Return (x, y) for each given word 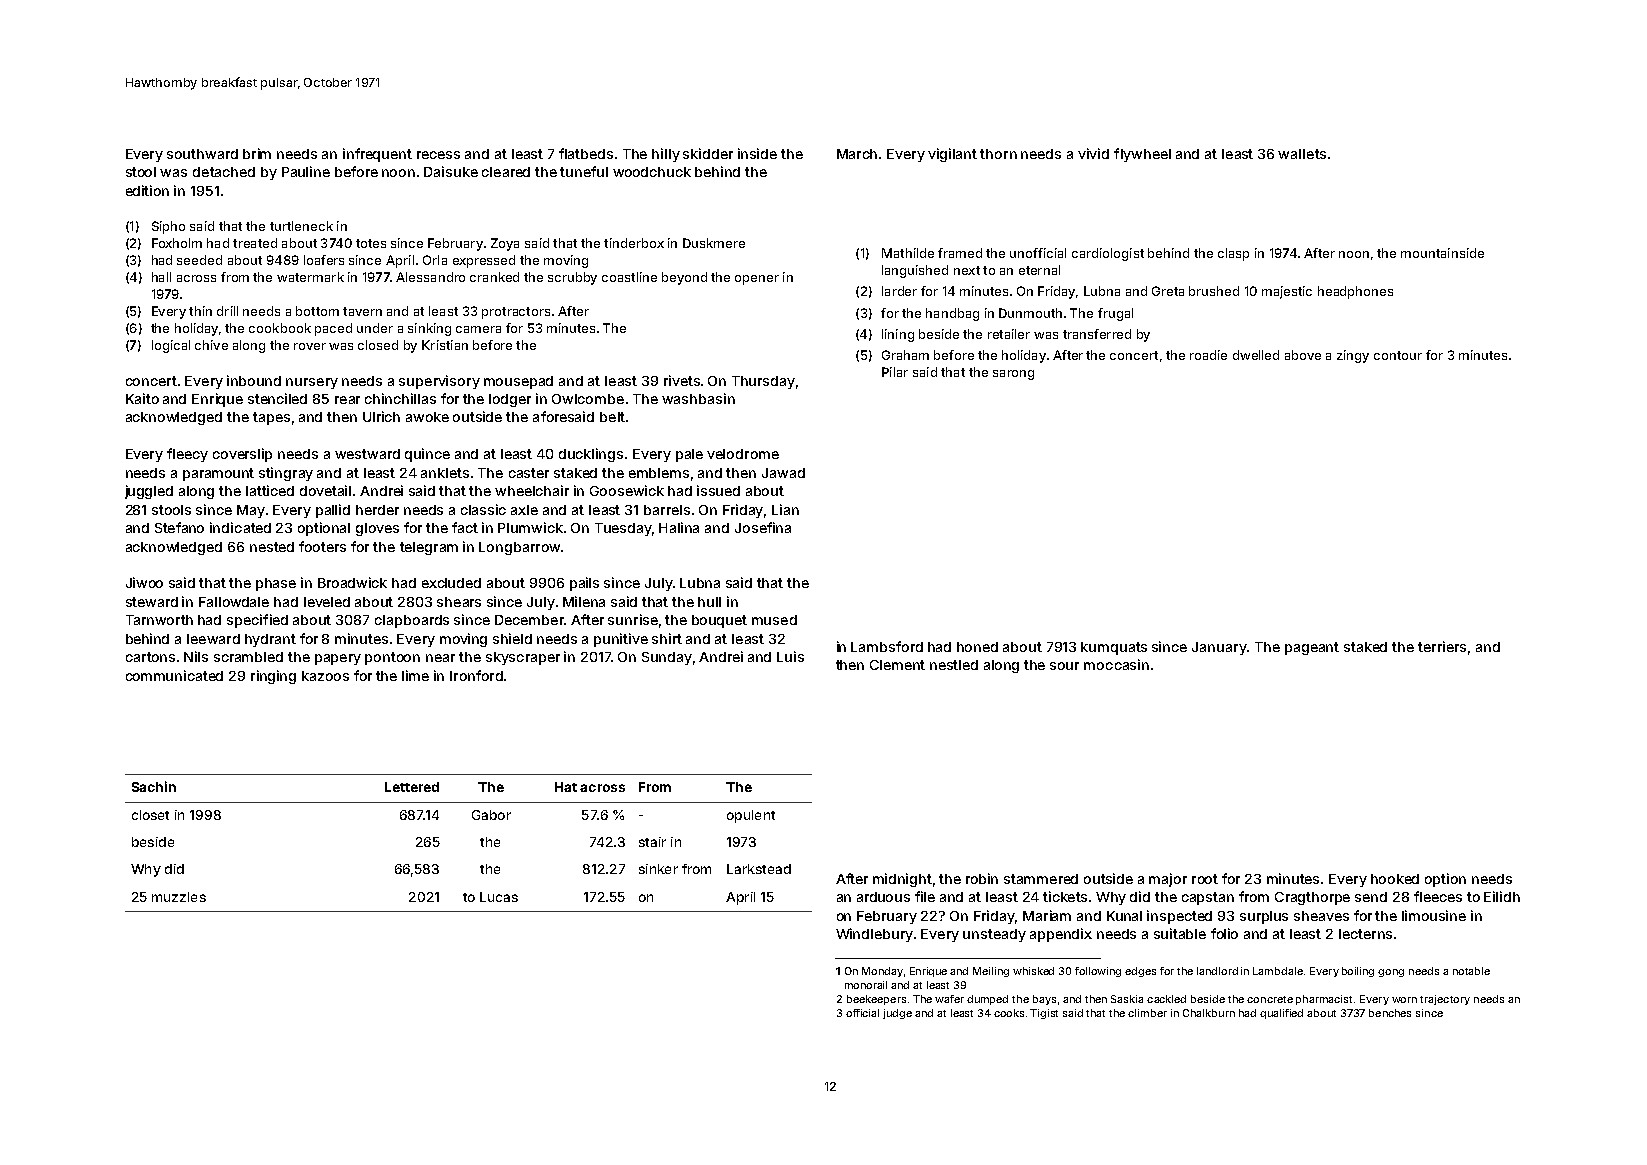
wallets (1302, 154)
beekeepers (876, 1000)
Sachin (154, 786)
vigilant (952, 155)
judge (897, 1014)
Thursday (763, 382)
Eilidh (1502, 896)
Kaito (142, 398)
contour (1398, 355)
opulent (751, 816)
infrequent (377, 155)
